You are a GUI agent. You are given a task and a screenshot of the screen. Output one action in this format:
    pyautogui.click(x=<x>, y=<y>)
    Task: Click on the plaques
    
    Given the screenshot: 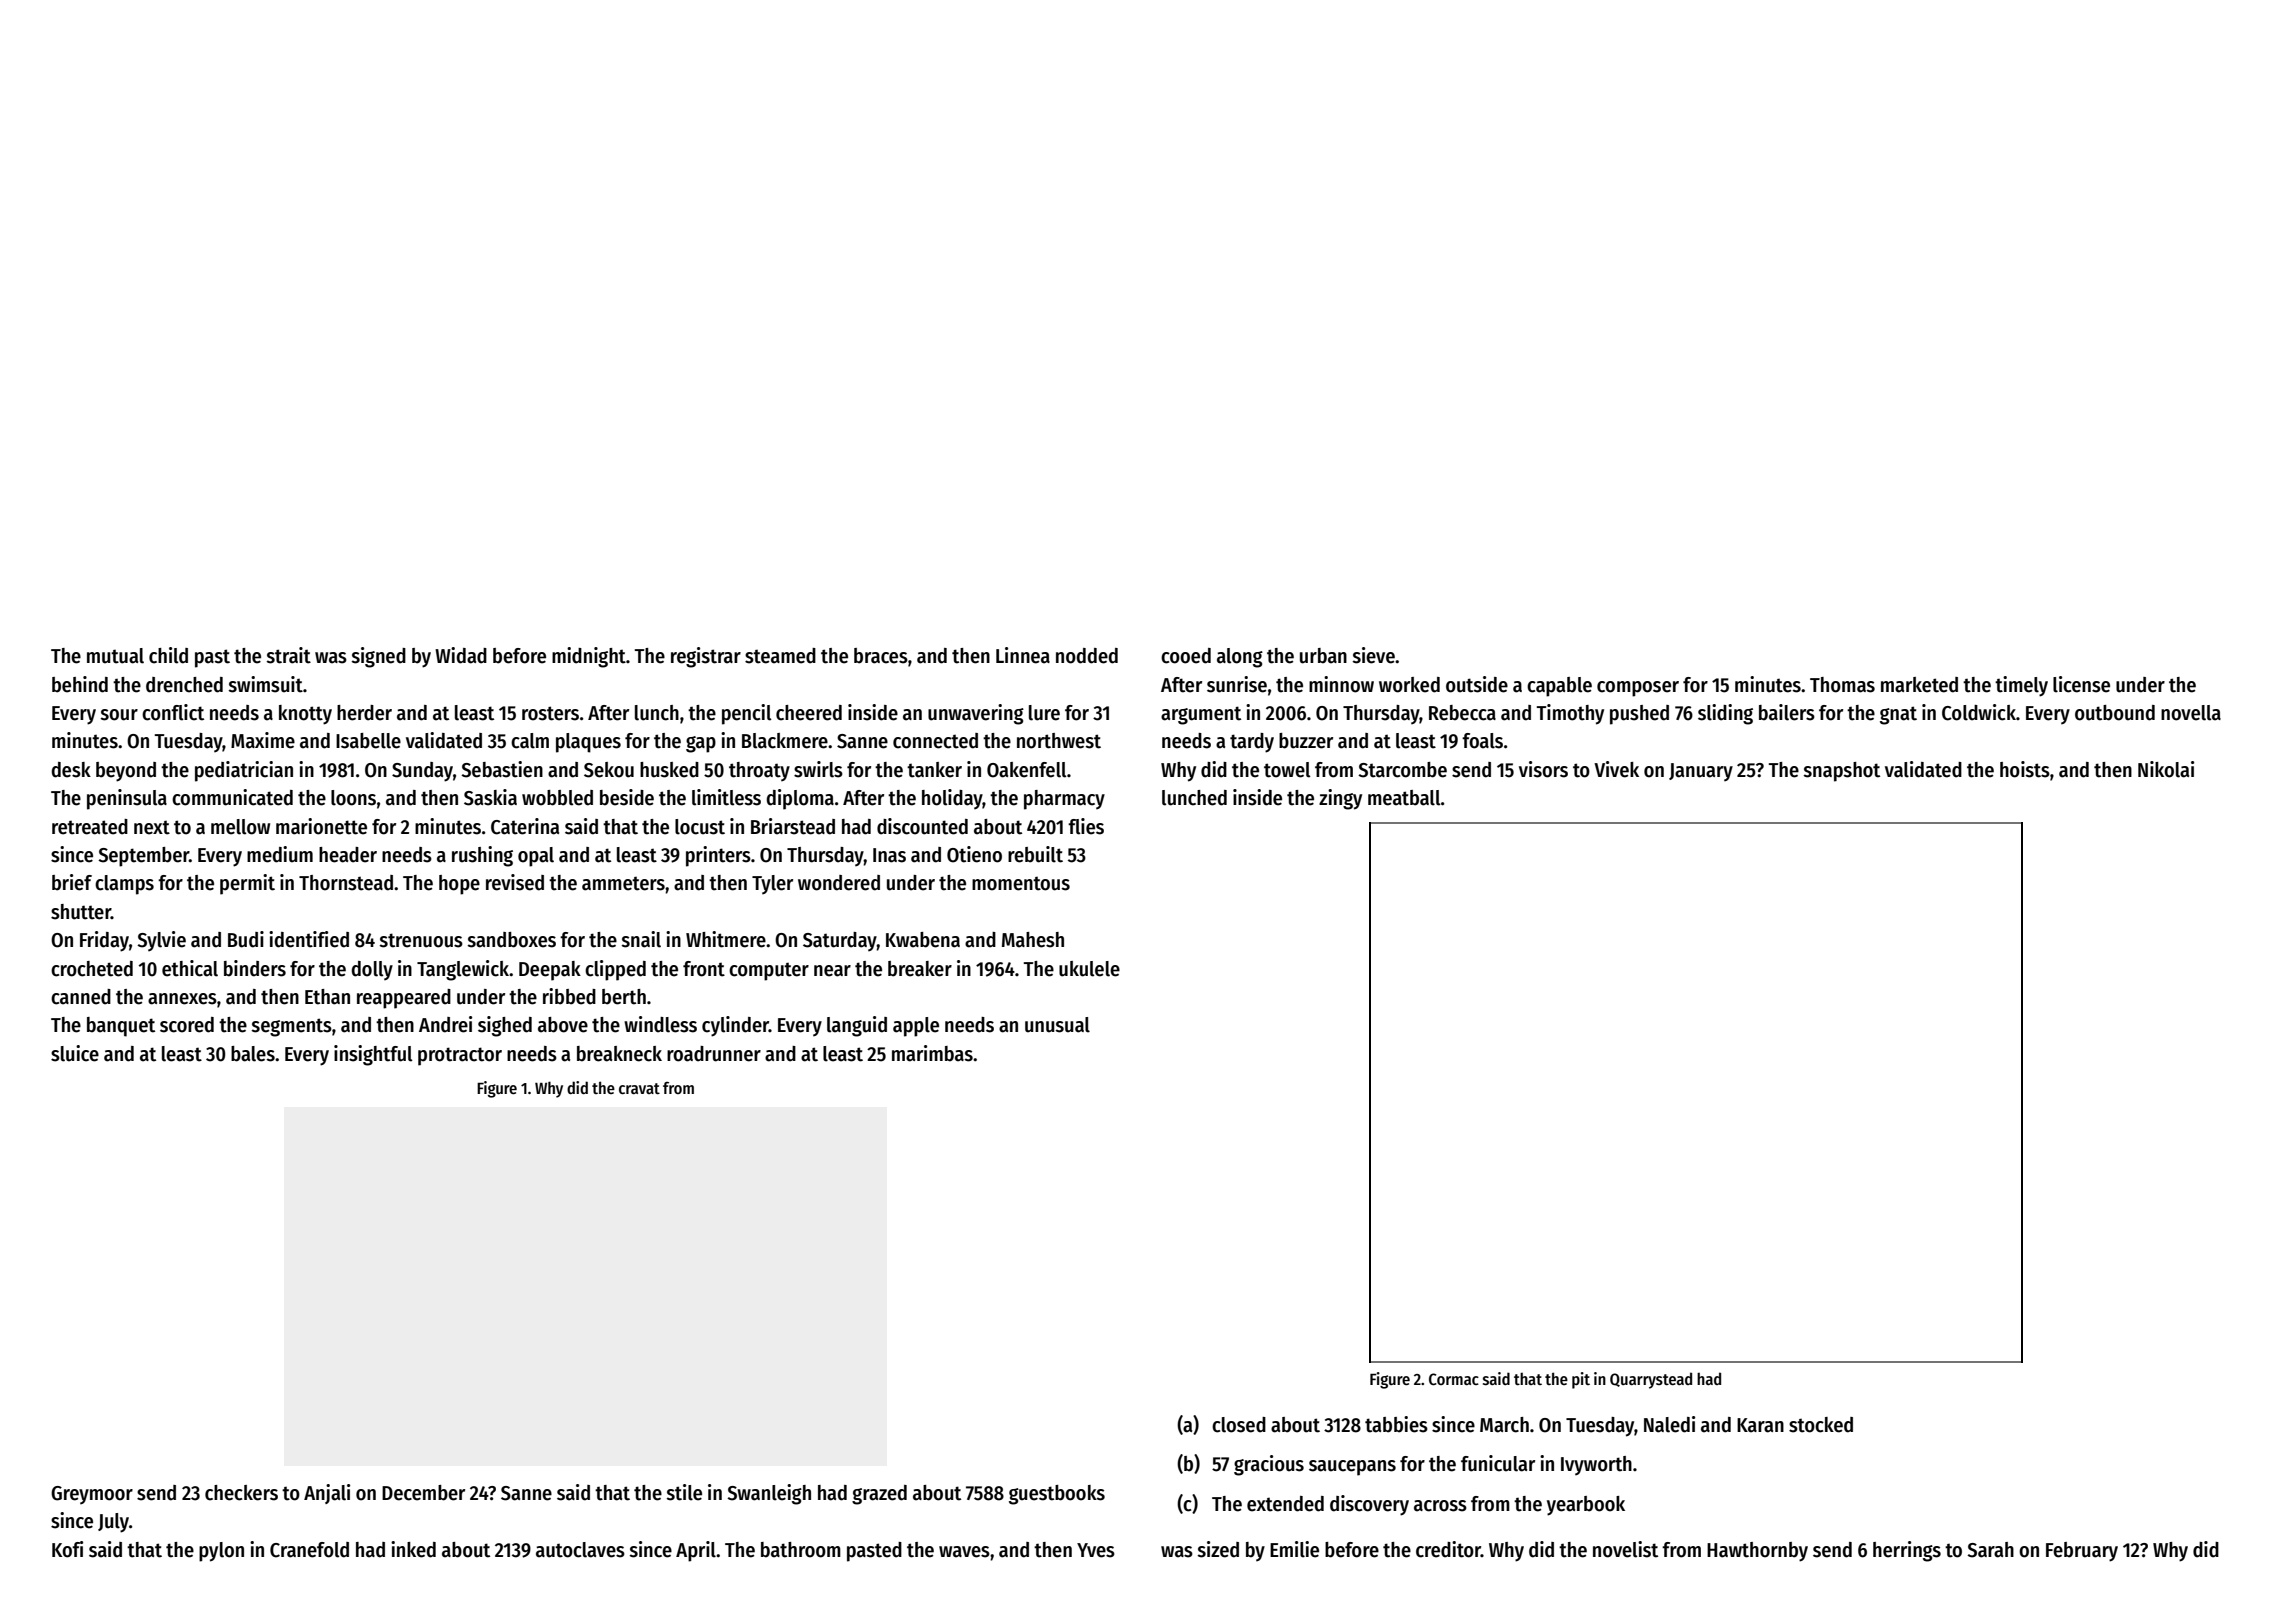 What is the action you would take?
    pyautogui.click(x=588, y=743)
